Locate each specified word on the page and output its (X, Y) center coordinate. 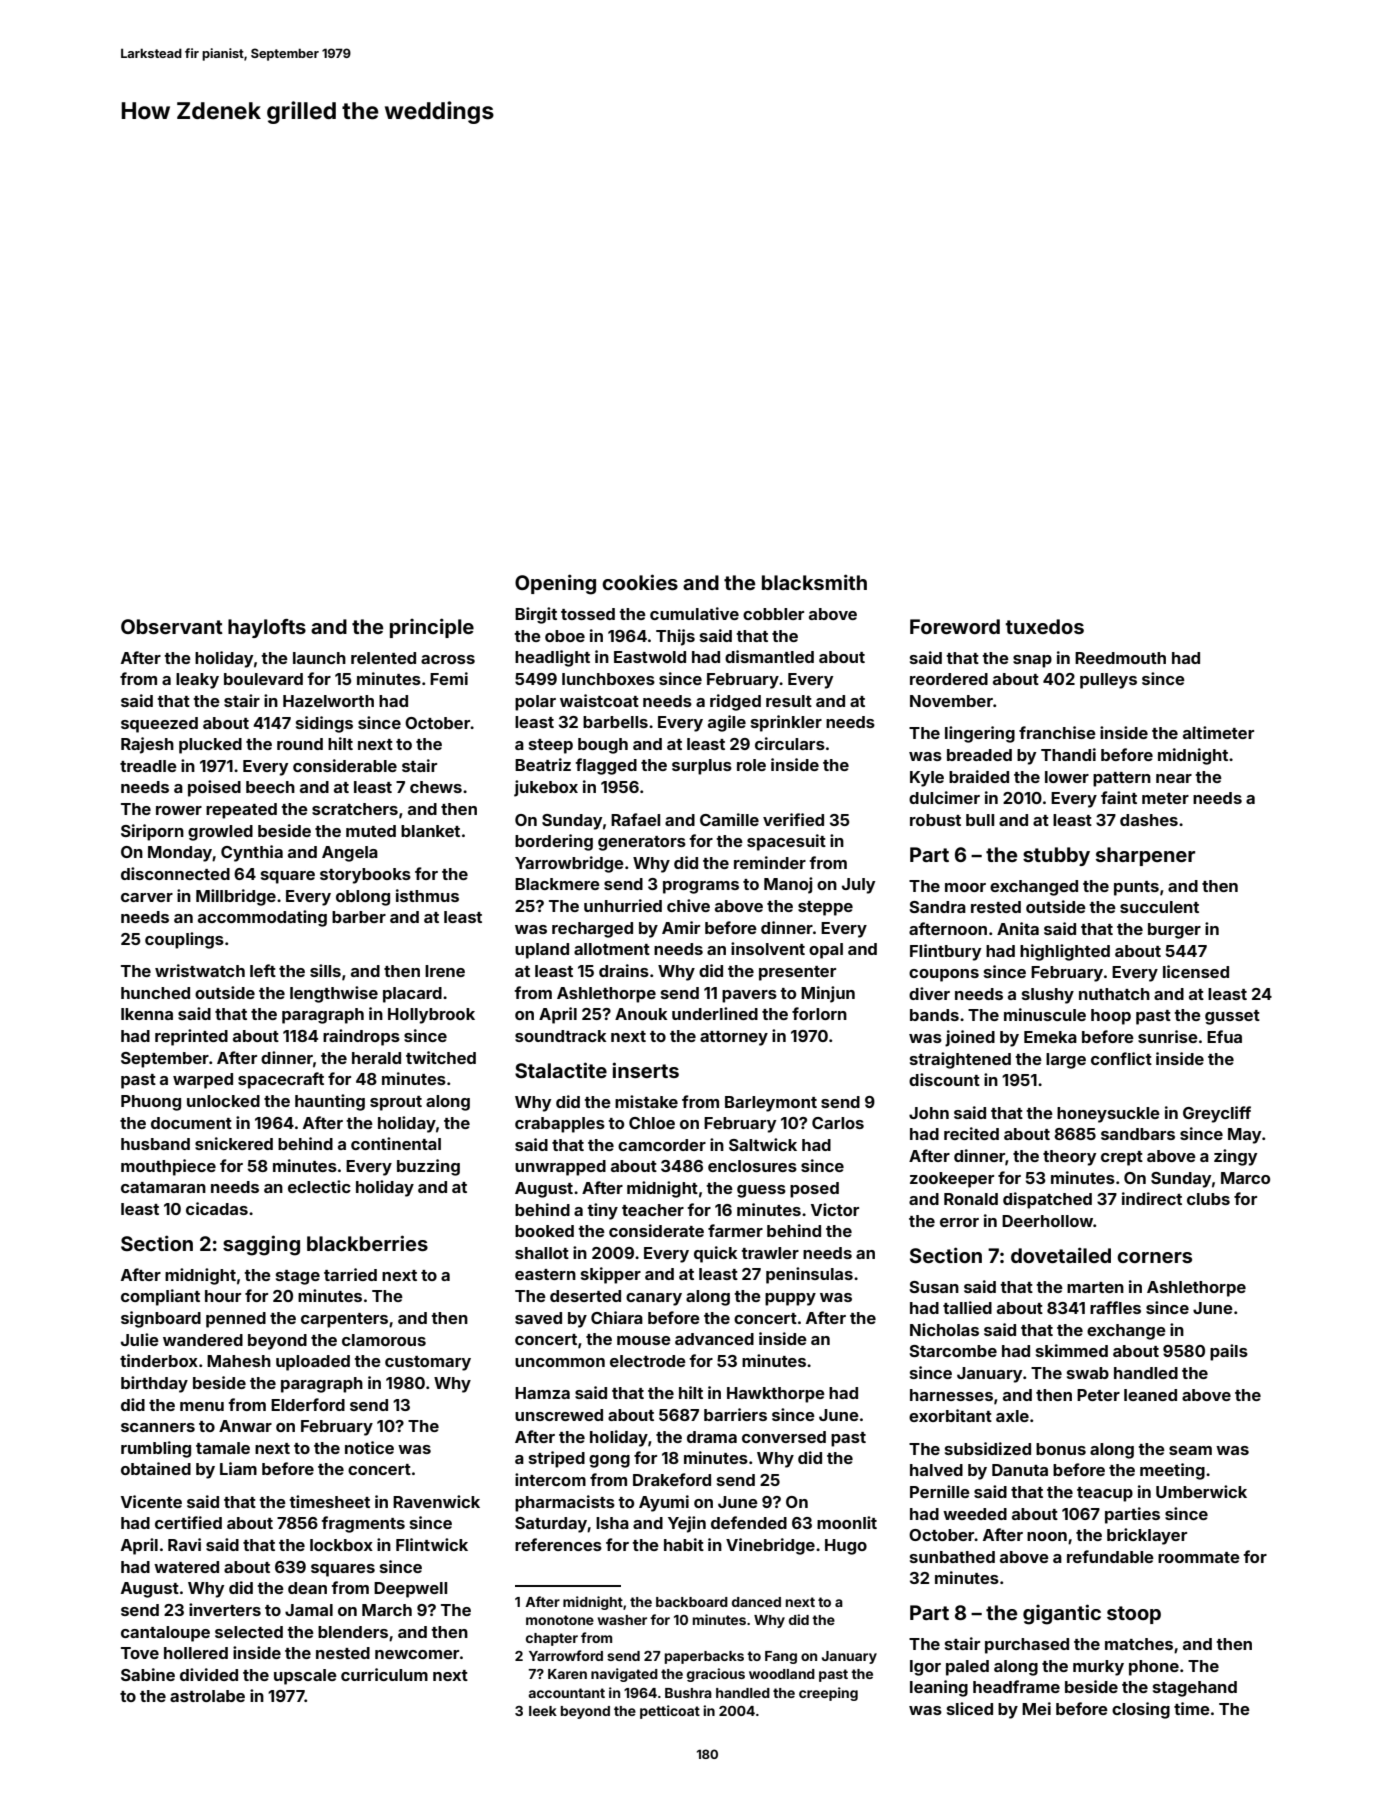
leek (543, 1711)
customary (428, 1363)
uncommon (560, 1362)
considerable (345, 765)
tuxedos (1045, 626)
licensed (1196, 971)
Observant (172, 626)
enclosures (752, 1166)
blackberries (367, 1243)
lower (1067, 777)
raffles (1115, 1307)
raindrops (361, 1037)
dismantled (769, 656)
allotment (612, 949)
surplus (702, 767)
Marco (1245, 1178)
